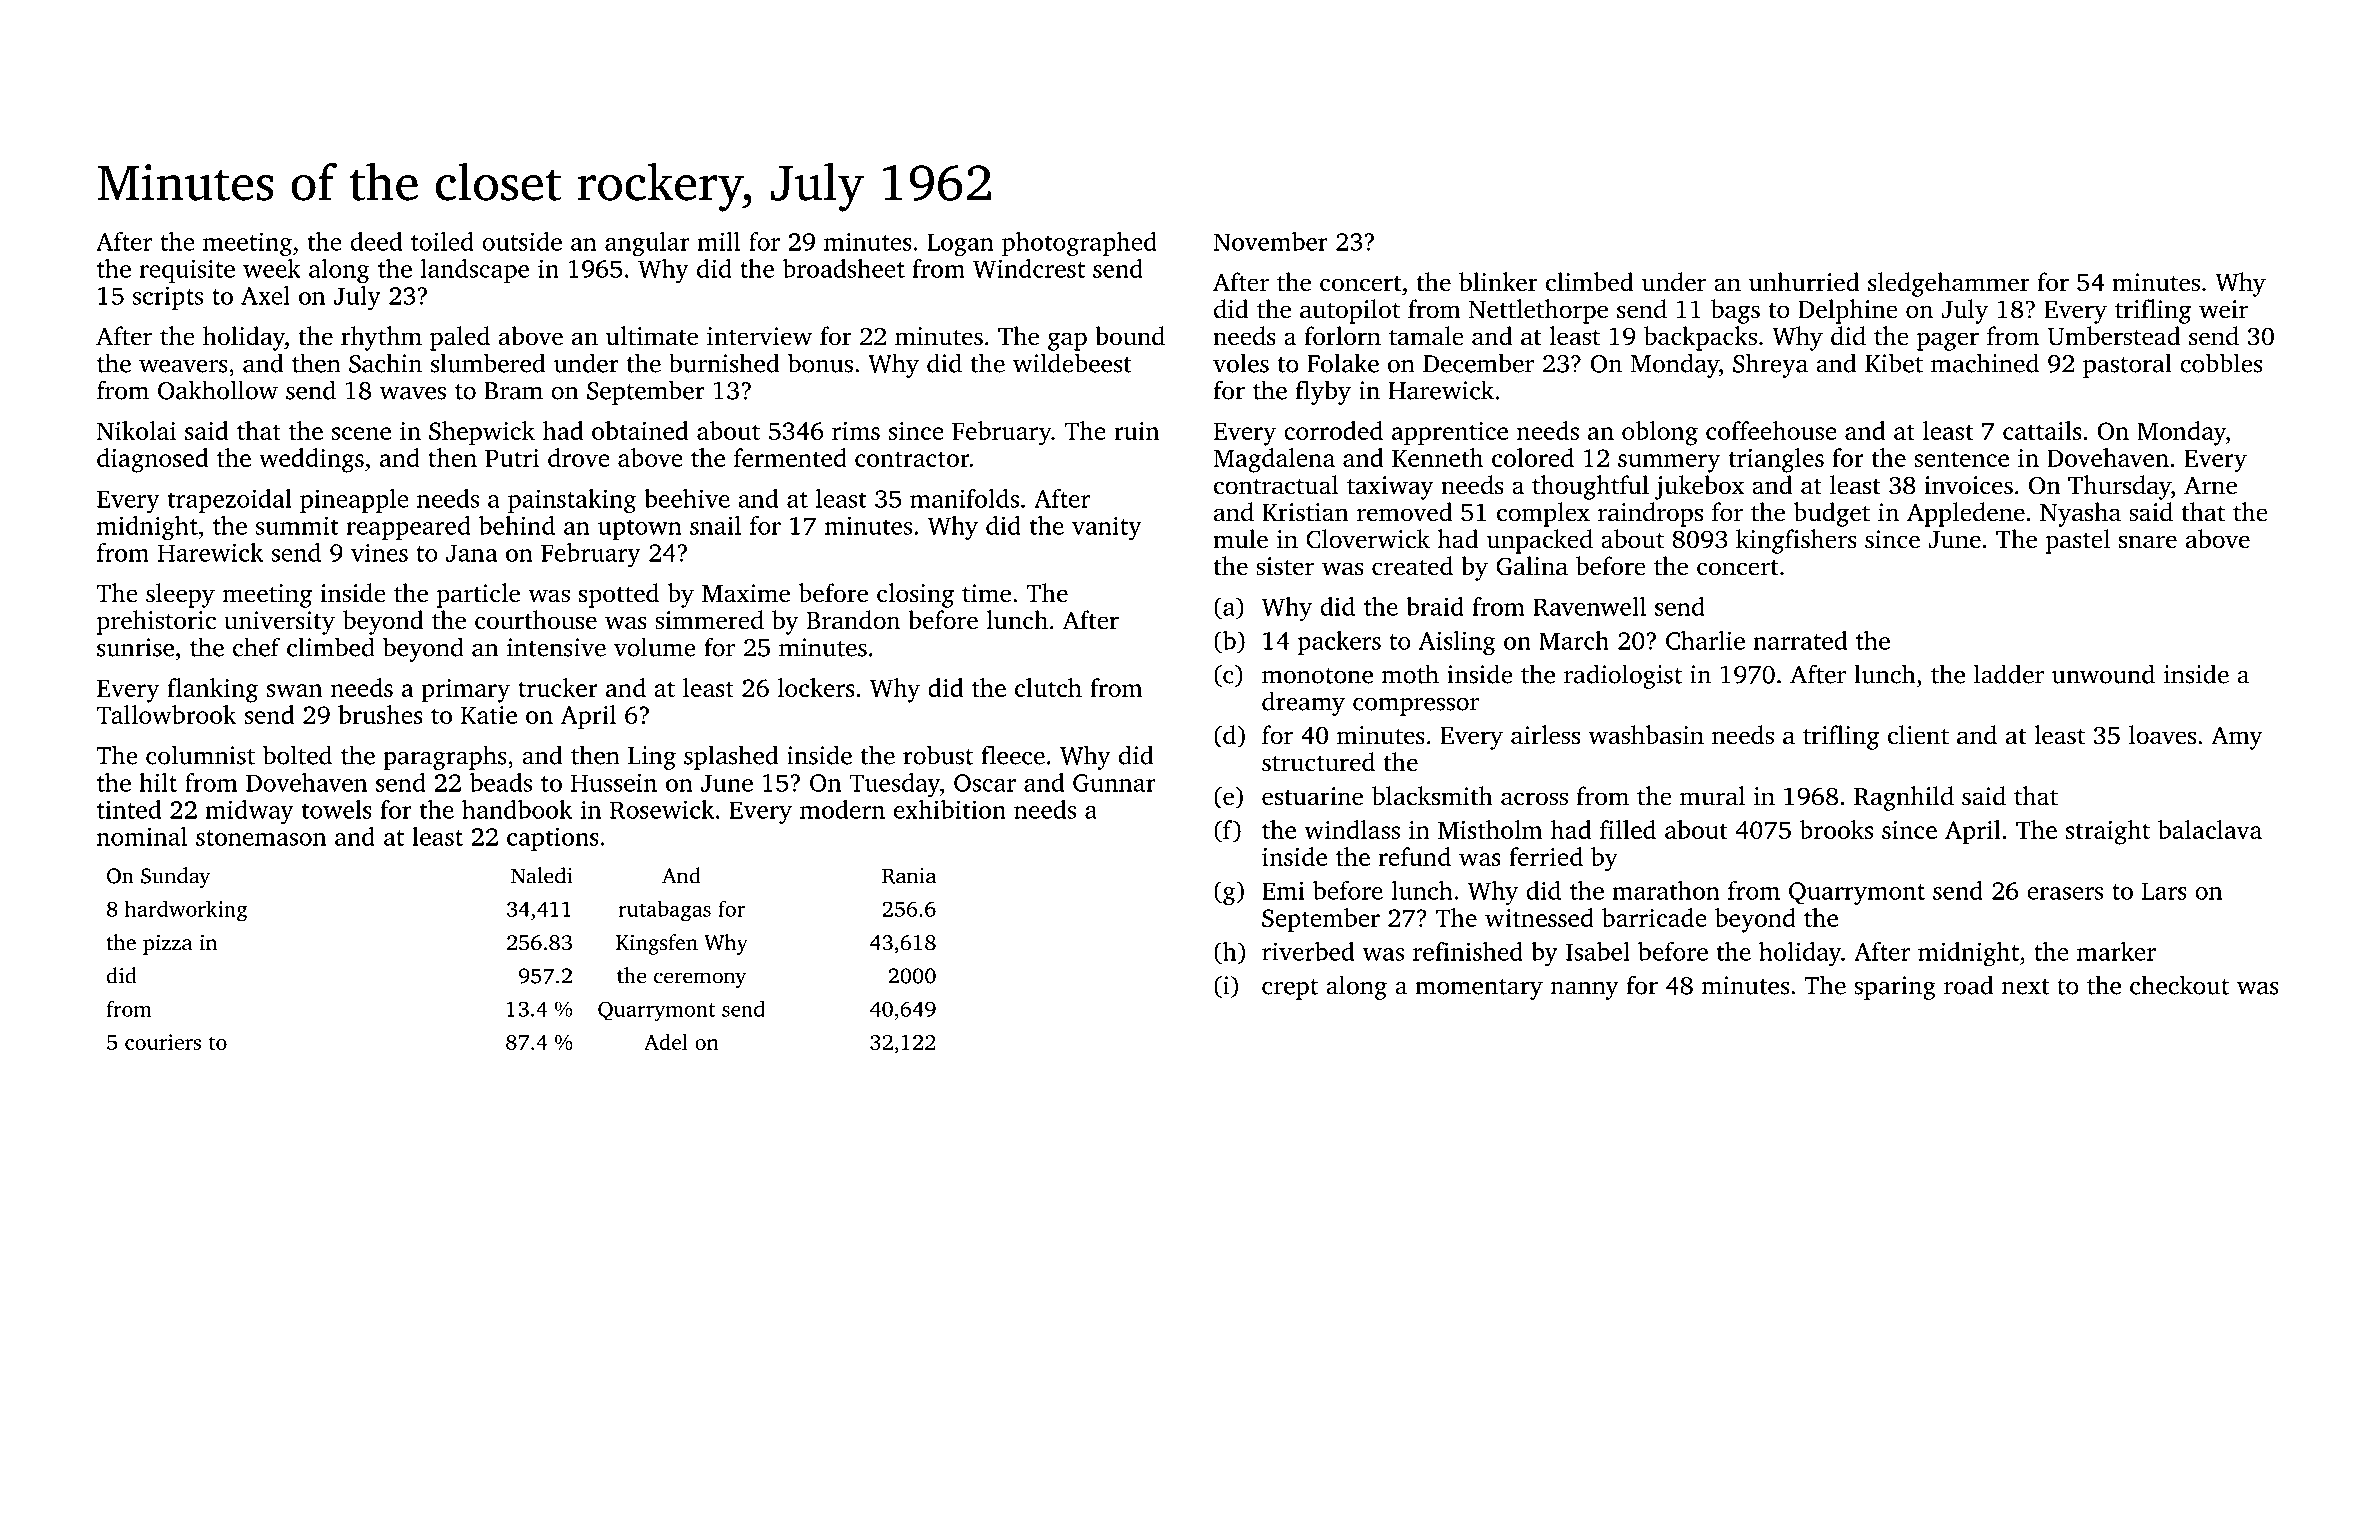  Describe the element at coordinates (168, 298) in the screenshot. I see `scripts` at that location.
